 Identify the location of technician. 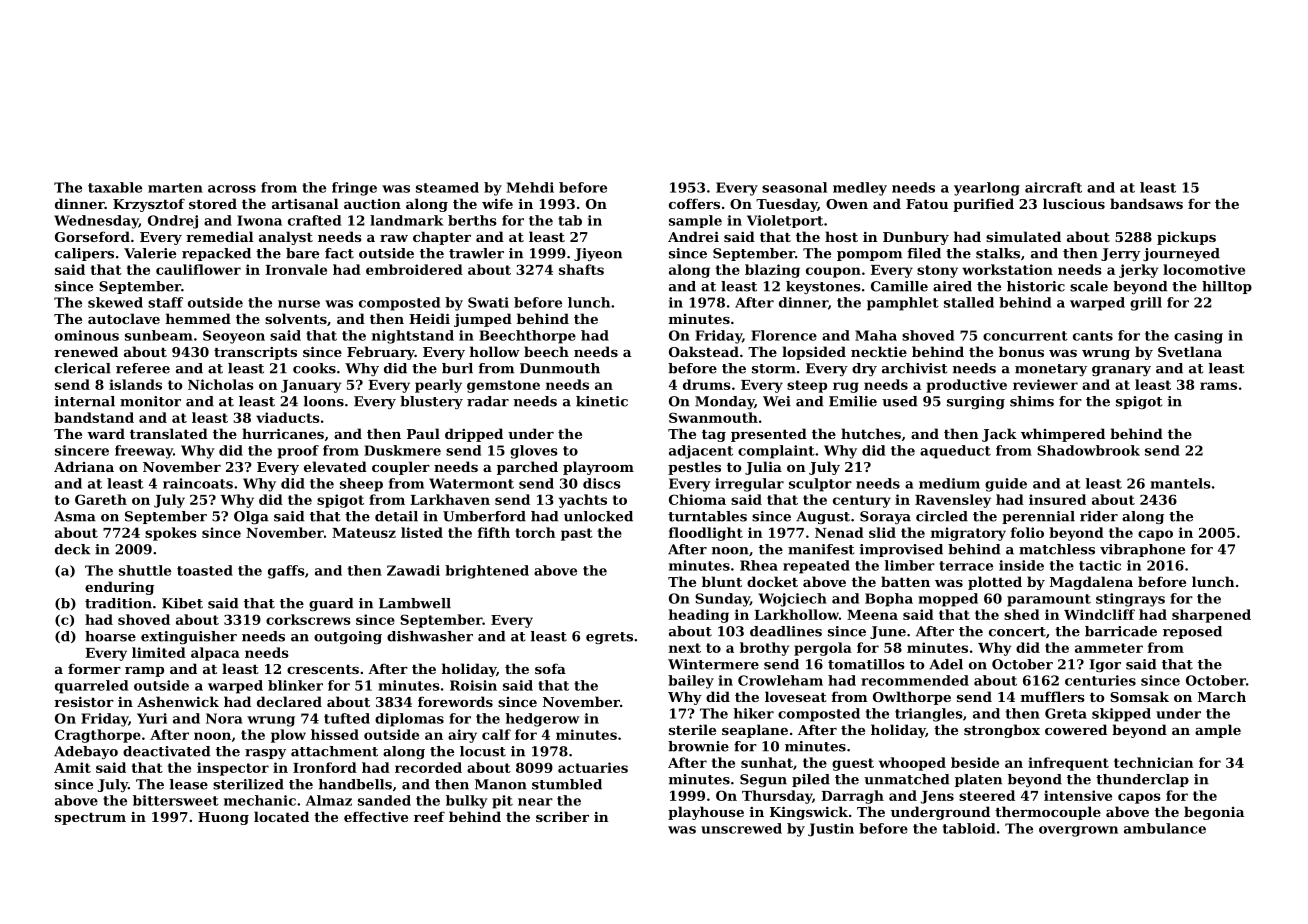
(1153, 762).
